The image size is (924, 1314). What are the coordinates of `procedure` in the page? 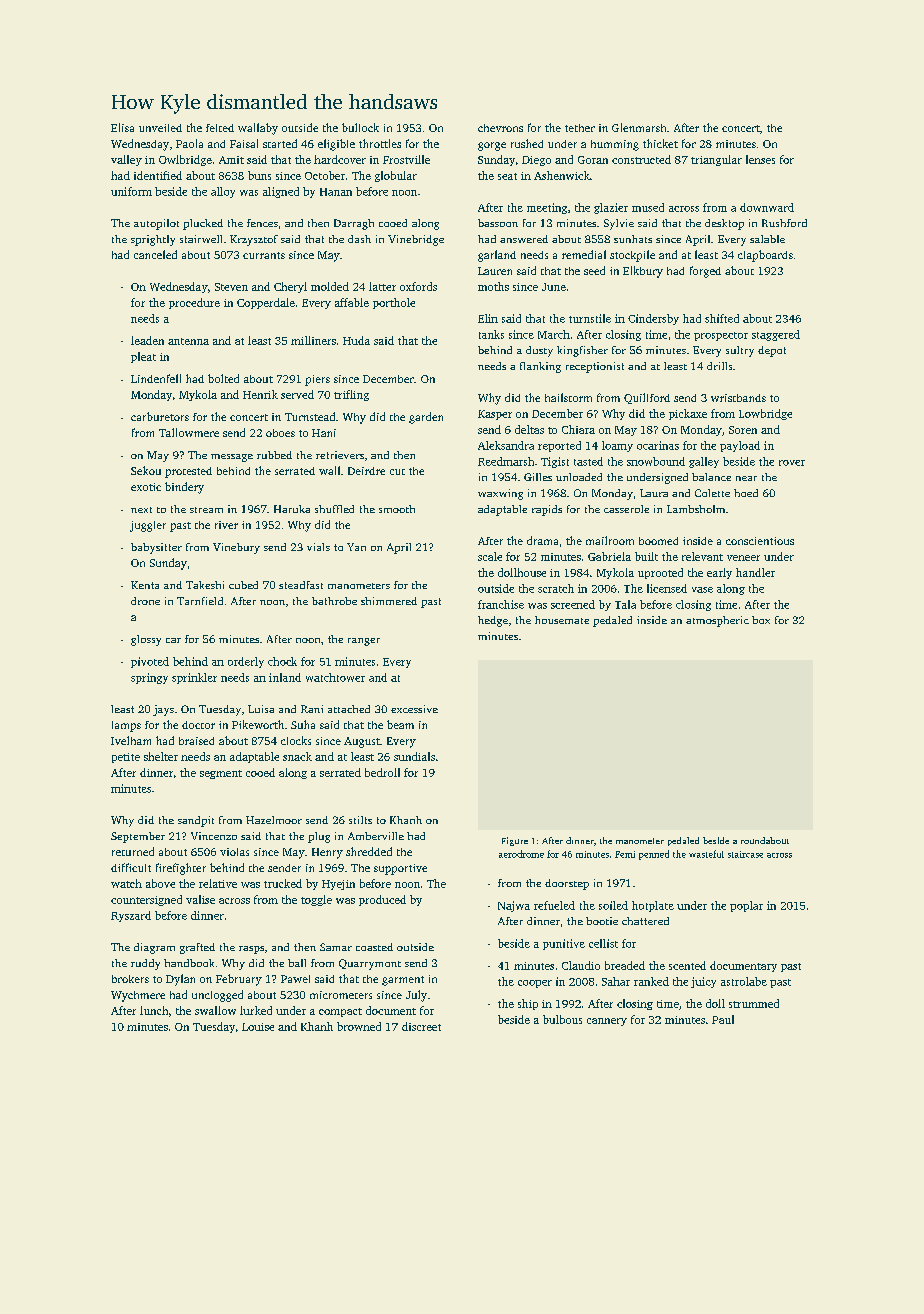 It's located at (194, 303).
